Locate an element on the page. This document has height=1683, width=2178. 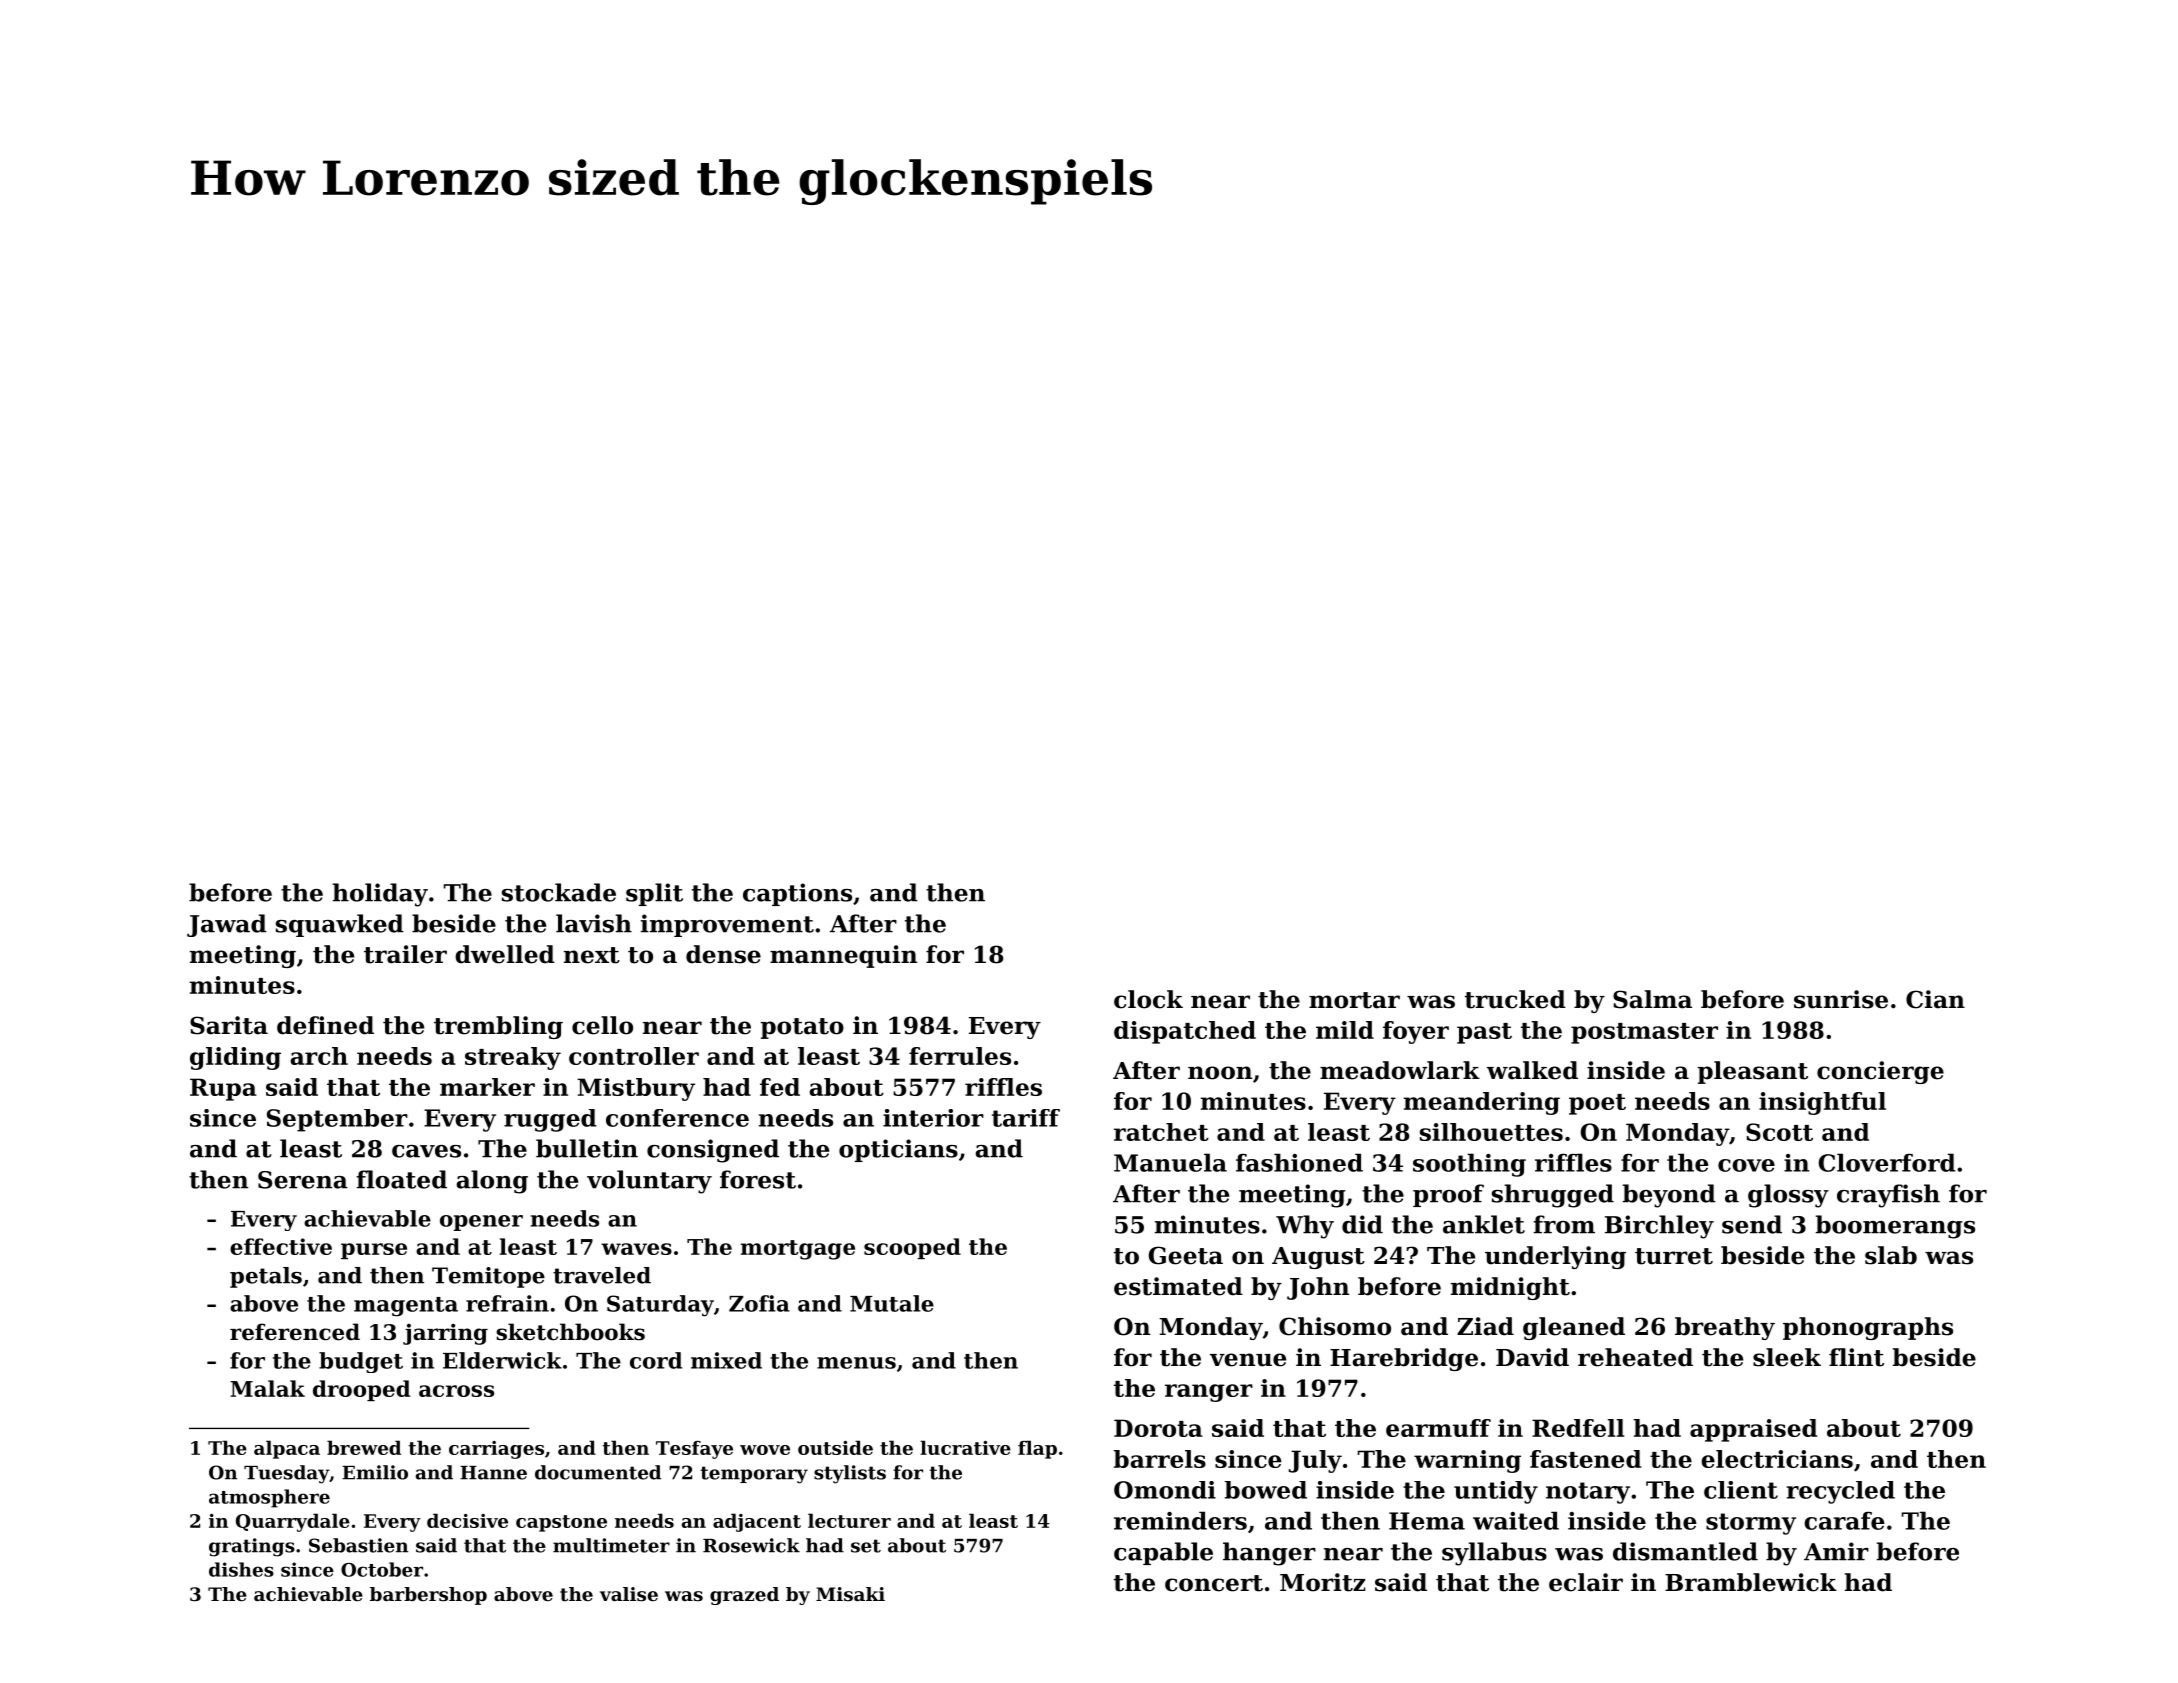
cove is located at coordinates (1746, 1165).
